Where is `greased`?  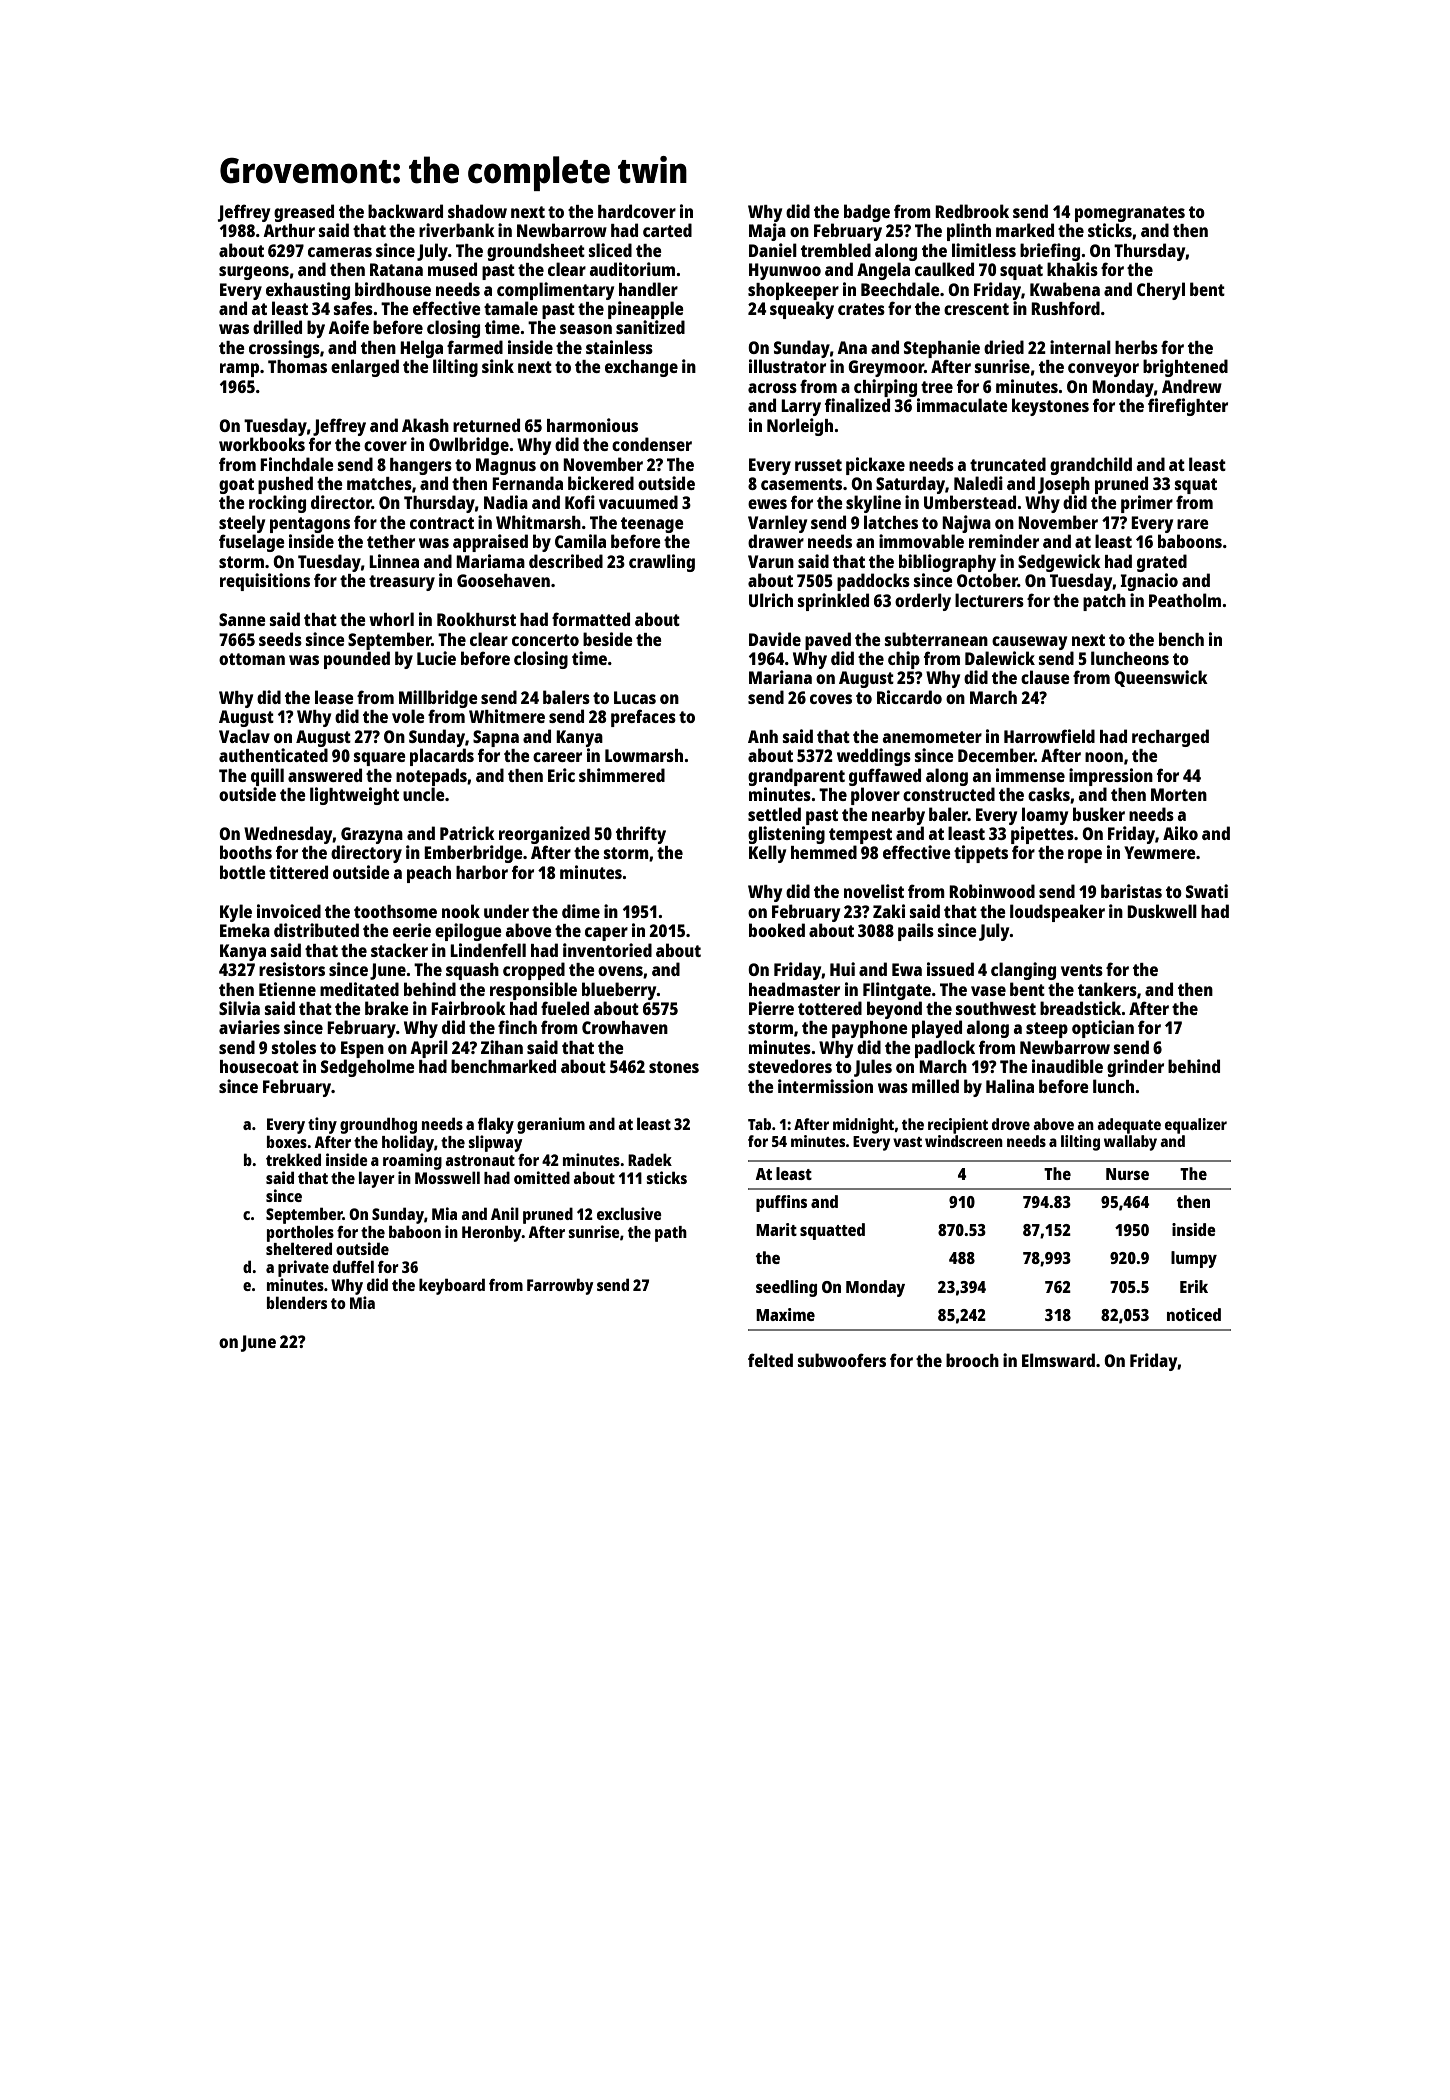
greased is located at coordinates (304, 213).
